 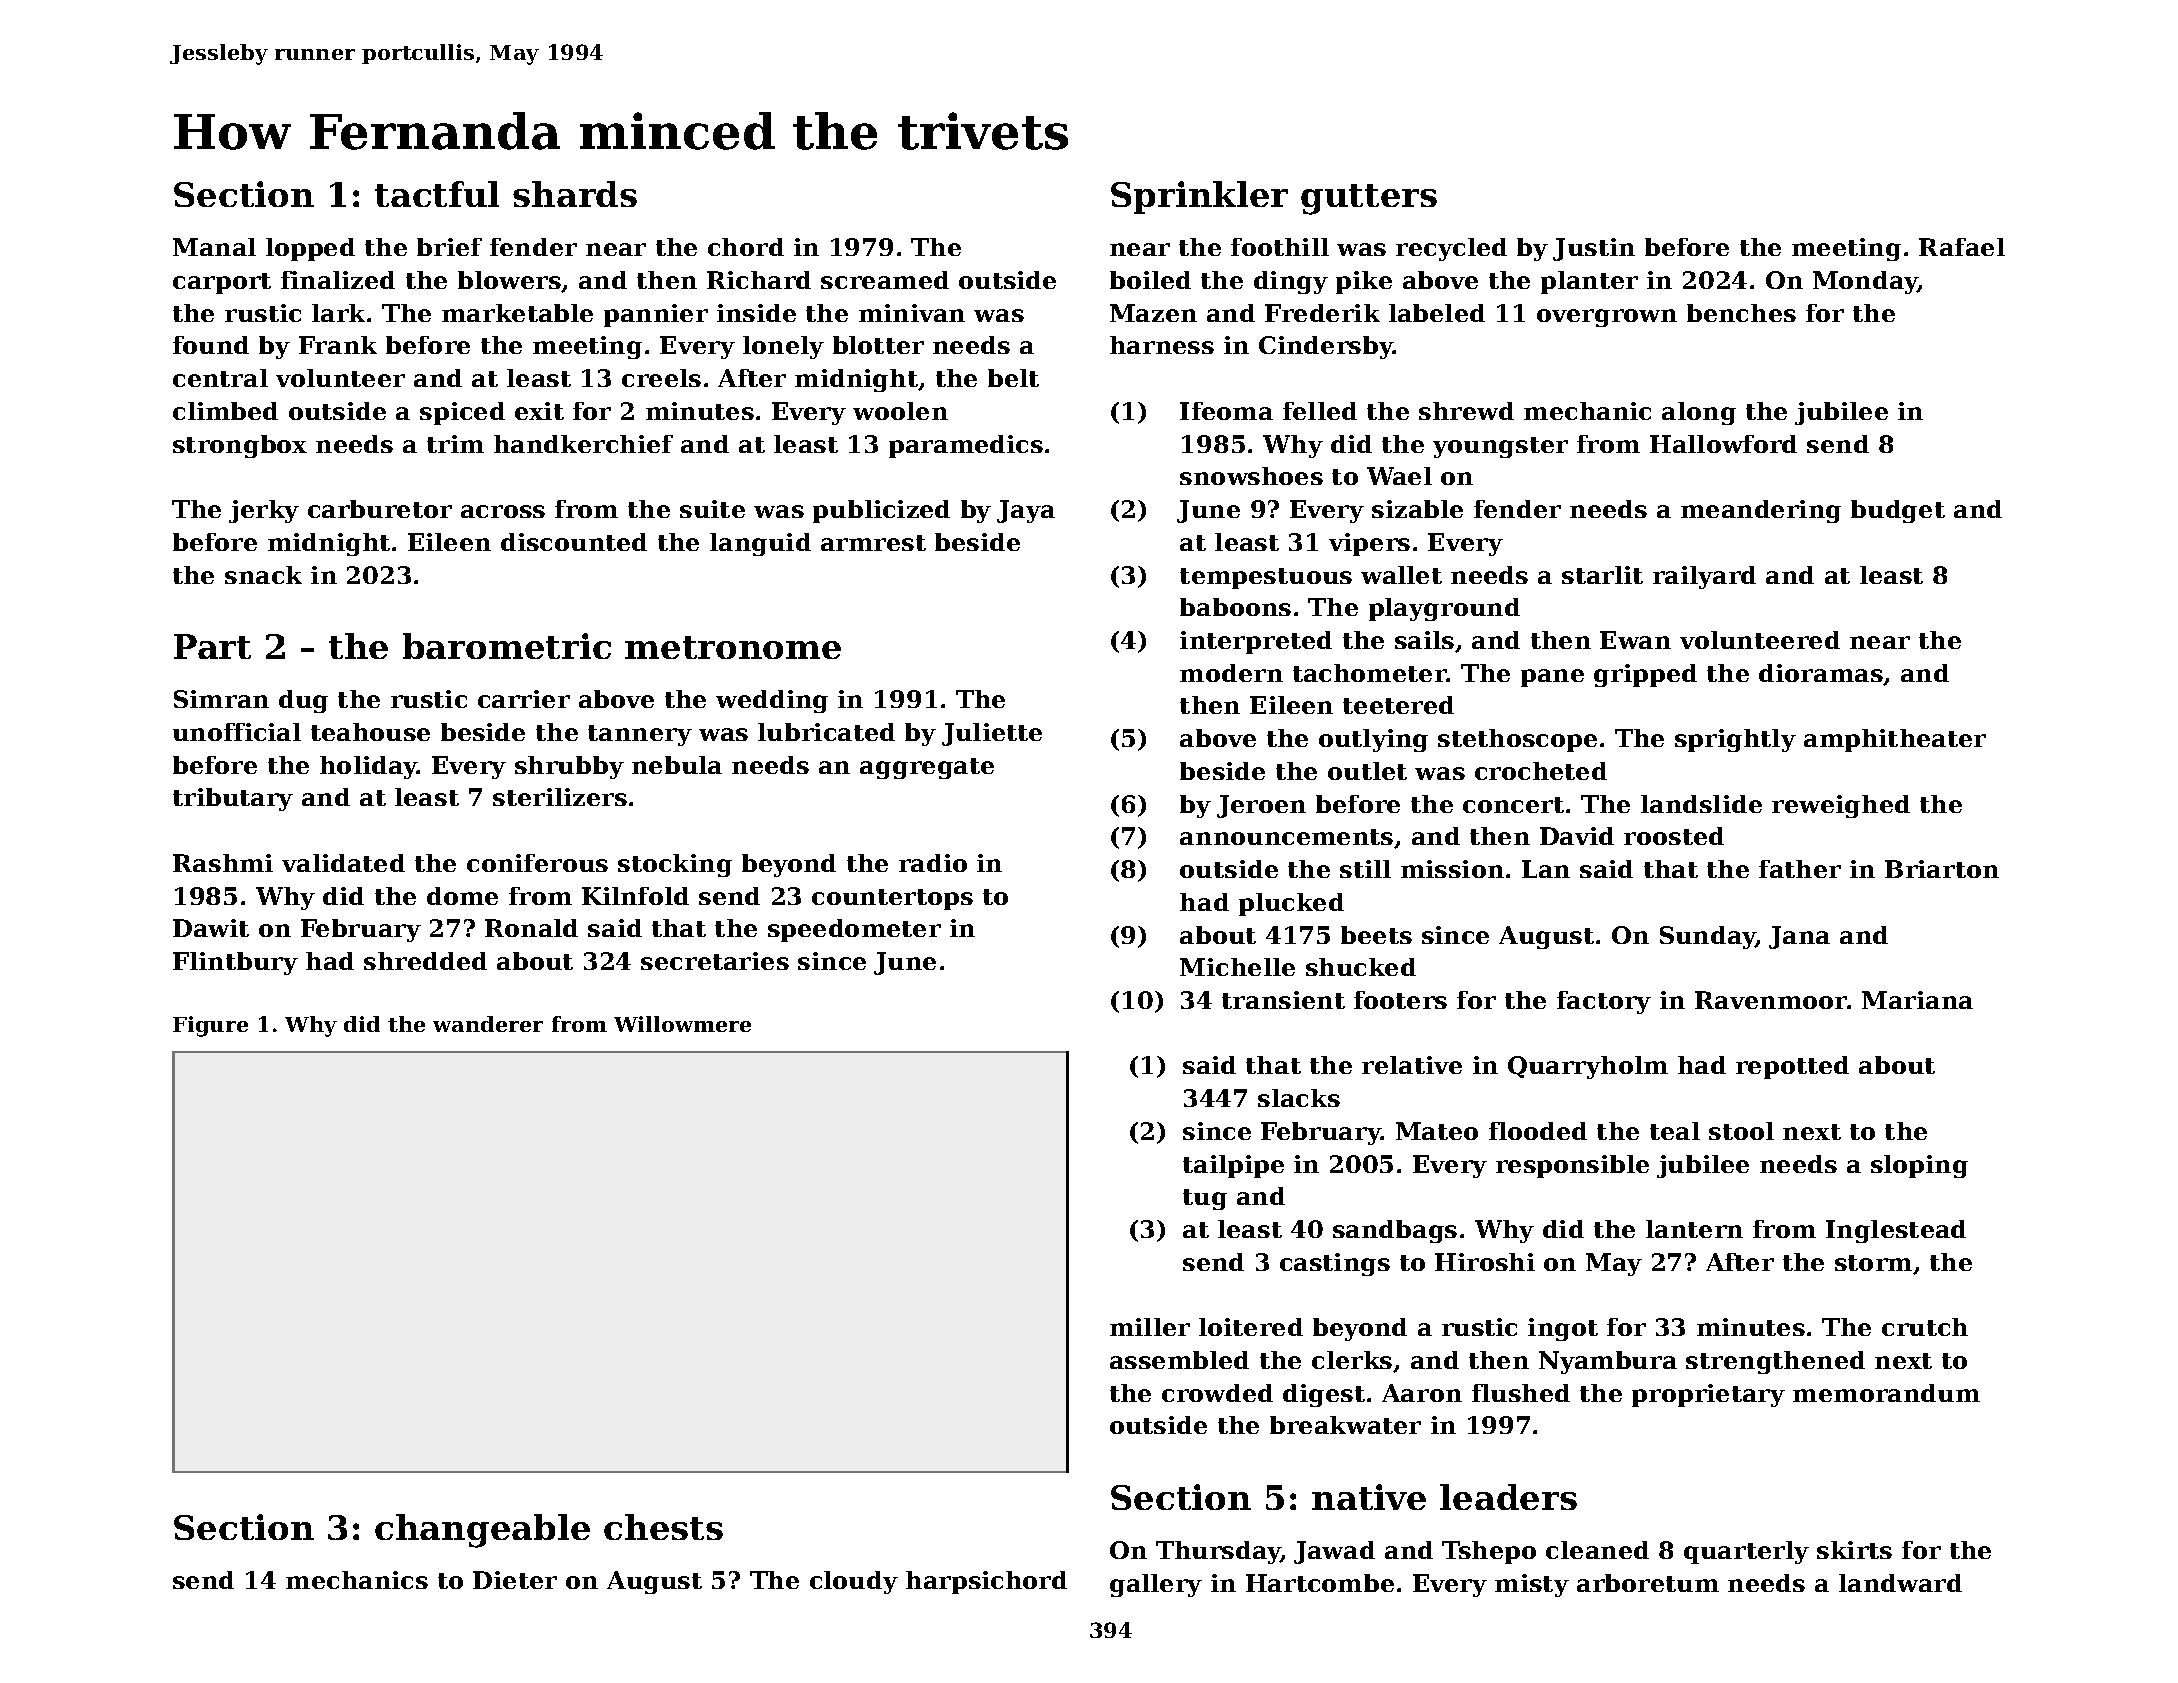 What do you see at coordinates (1369, 1497) in the image?
I see `native` at bounding box center [1369, 1497].
